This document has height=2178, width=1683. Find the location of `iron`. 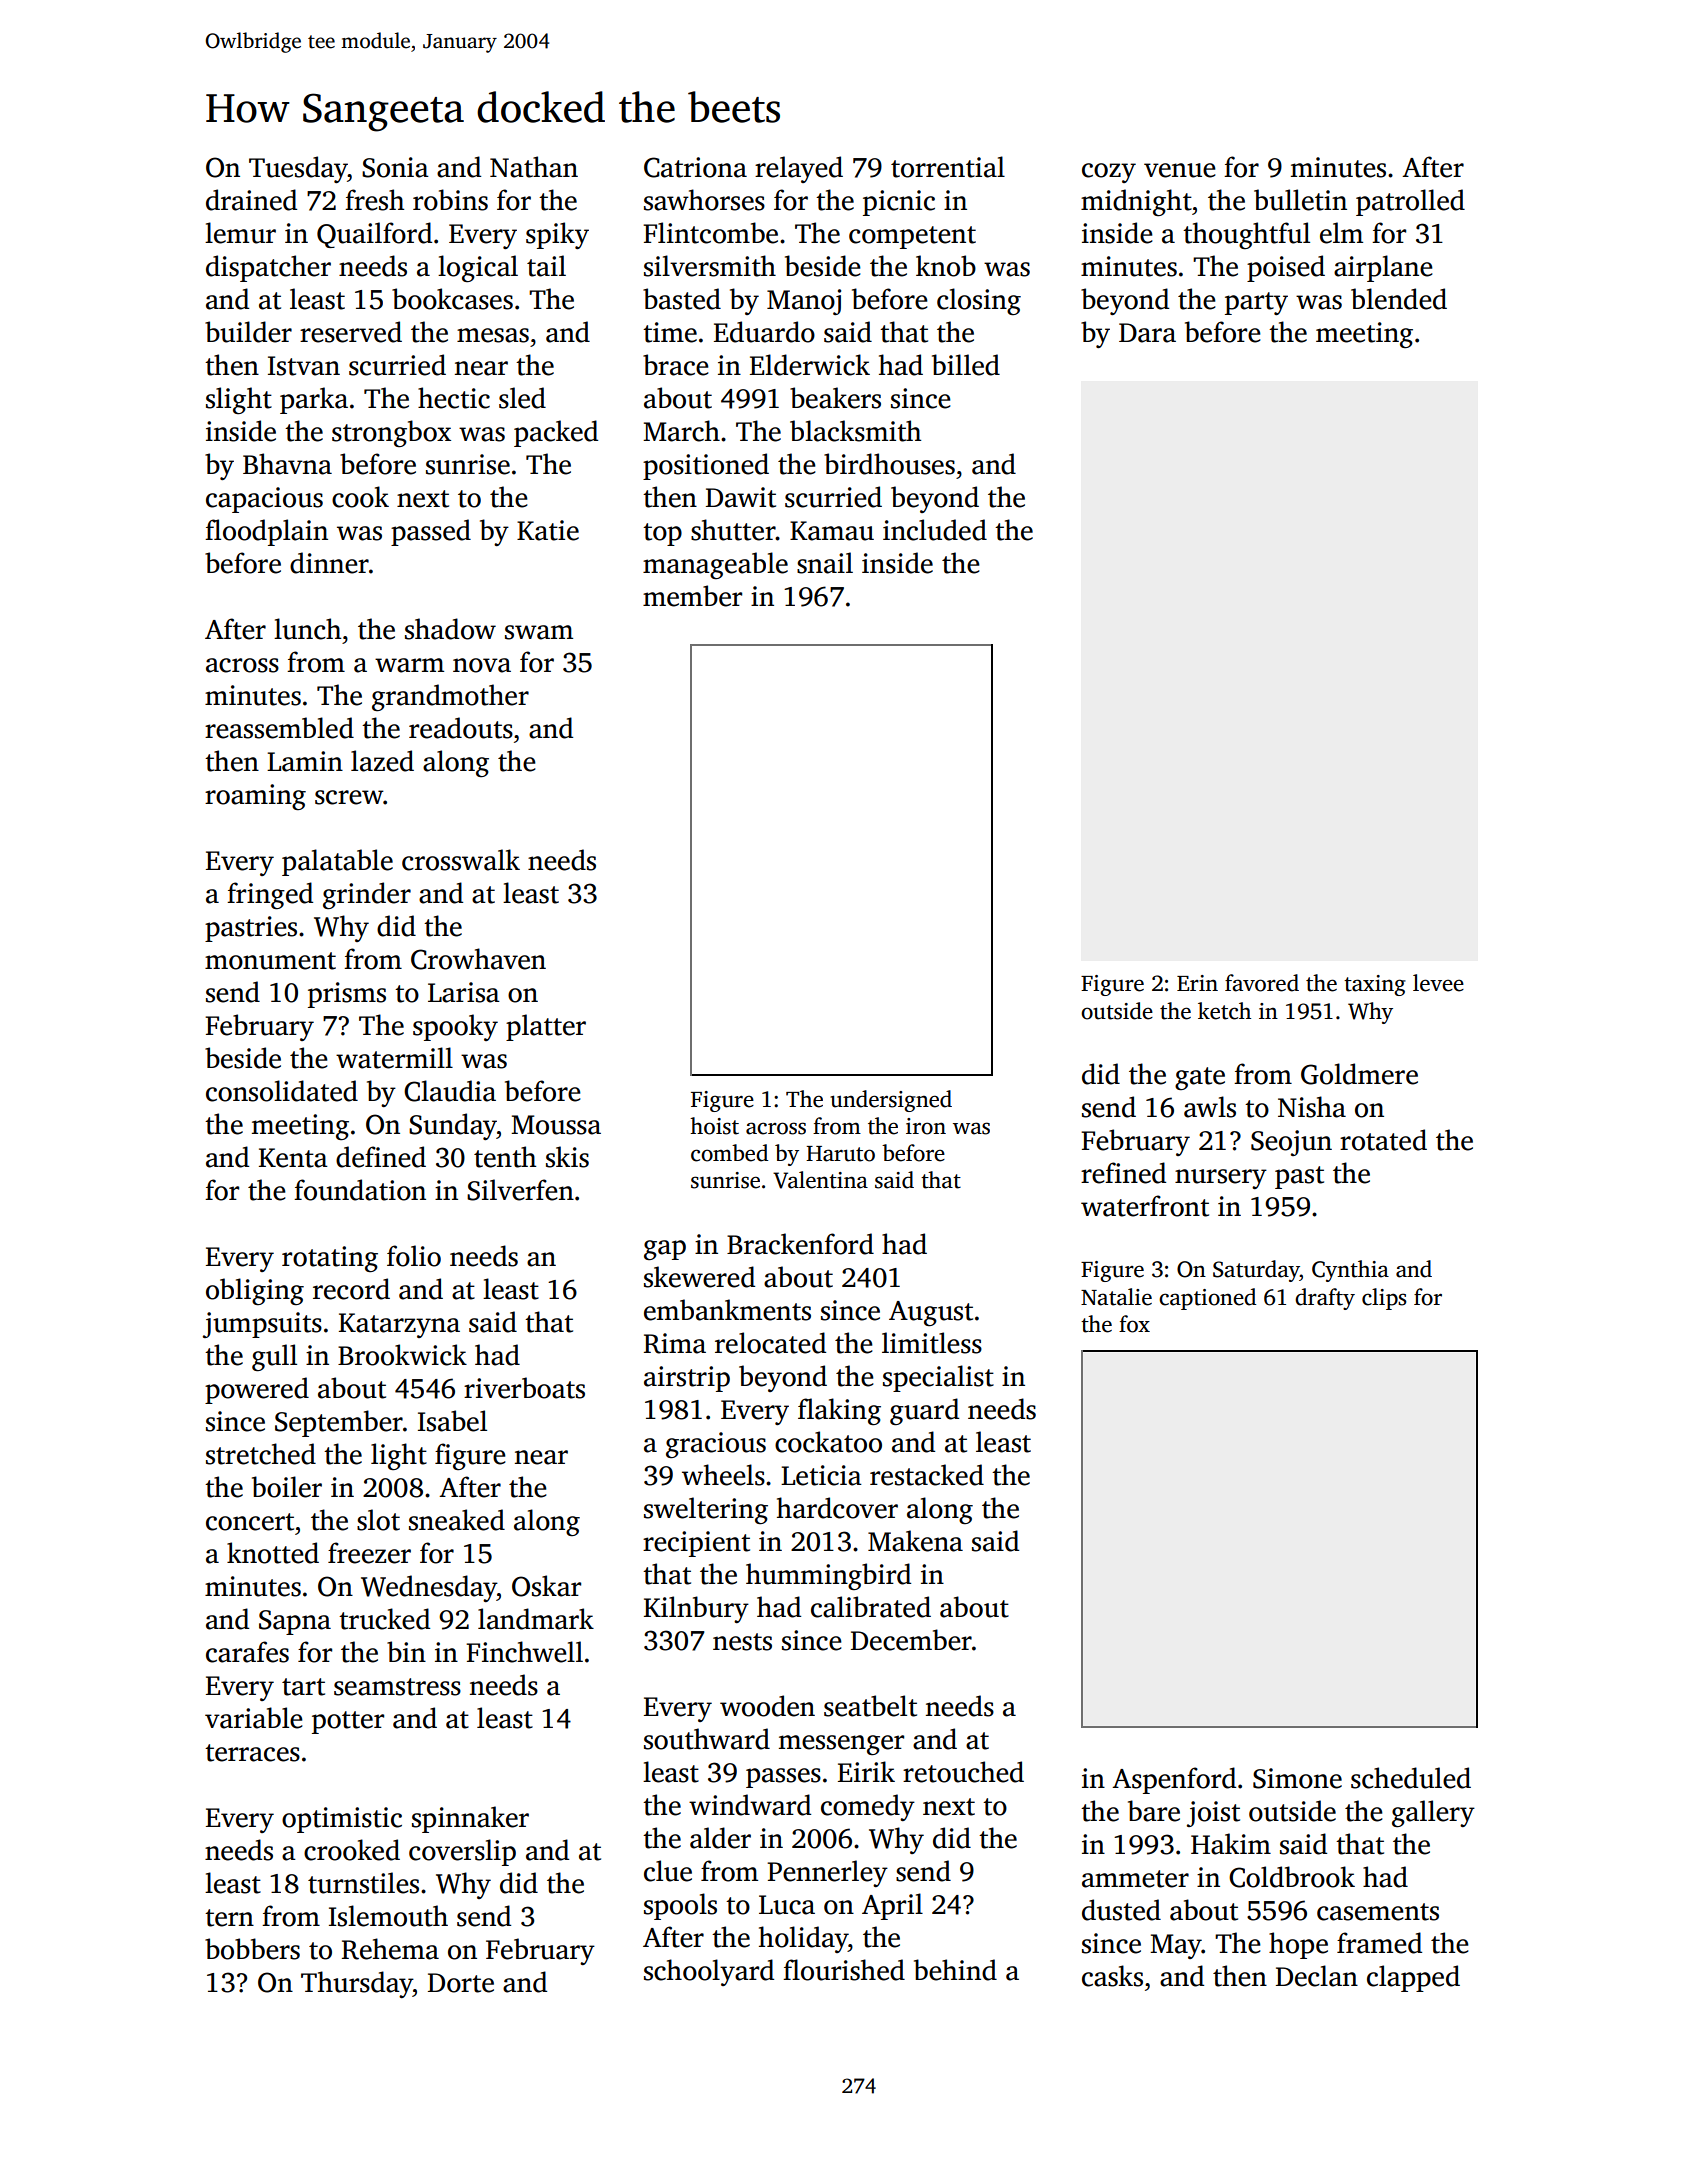

iron is located at coordinates (926, 1126).
